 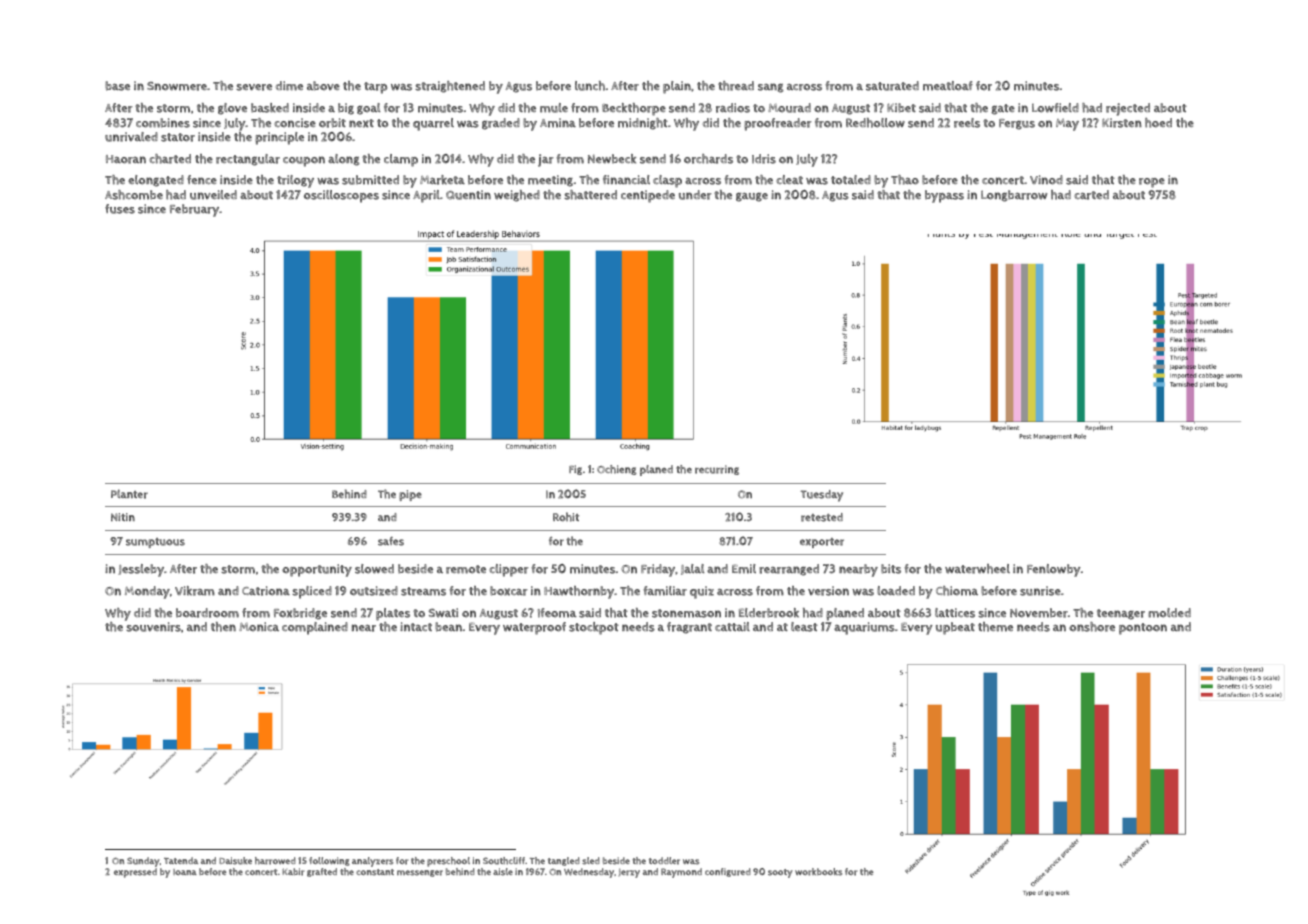 What do you see at coordinates (141, 570) in the screenshot?
I see `Jessleby` at bounding box center [141, 570].
